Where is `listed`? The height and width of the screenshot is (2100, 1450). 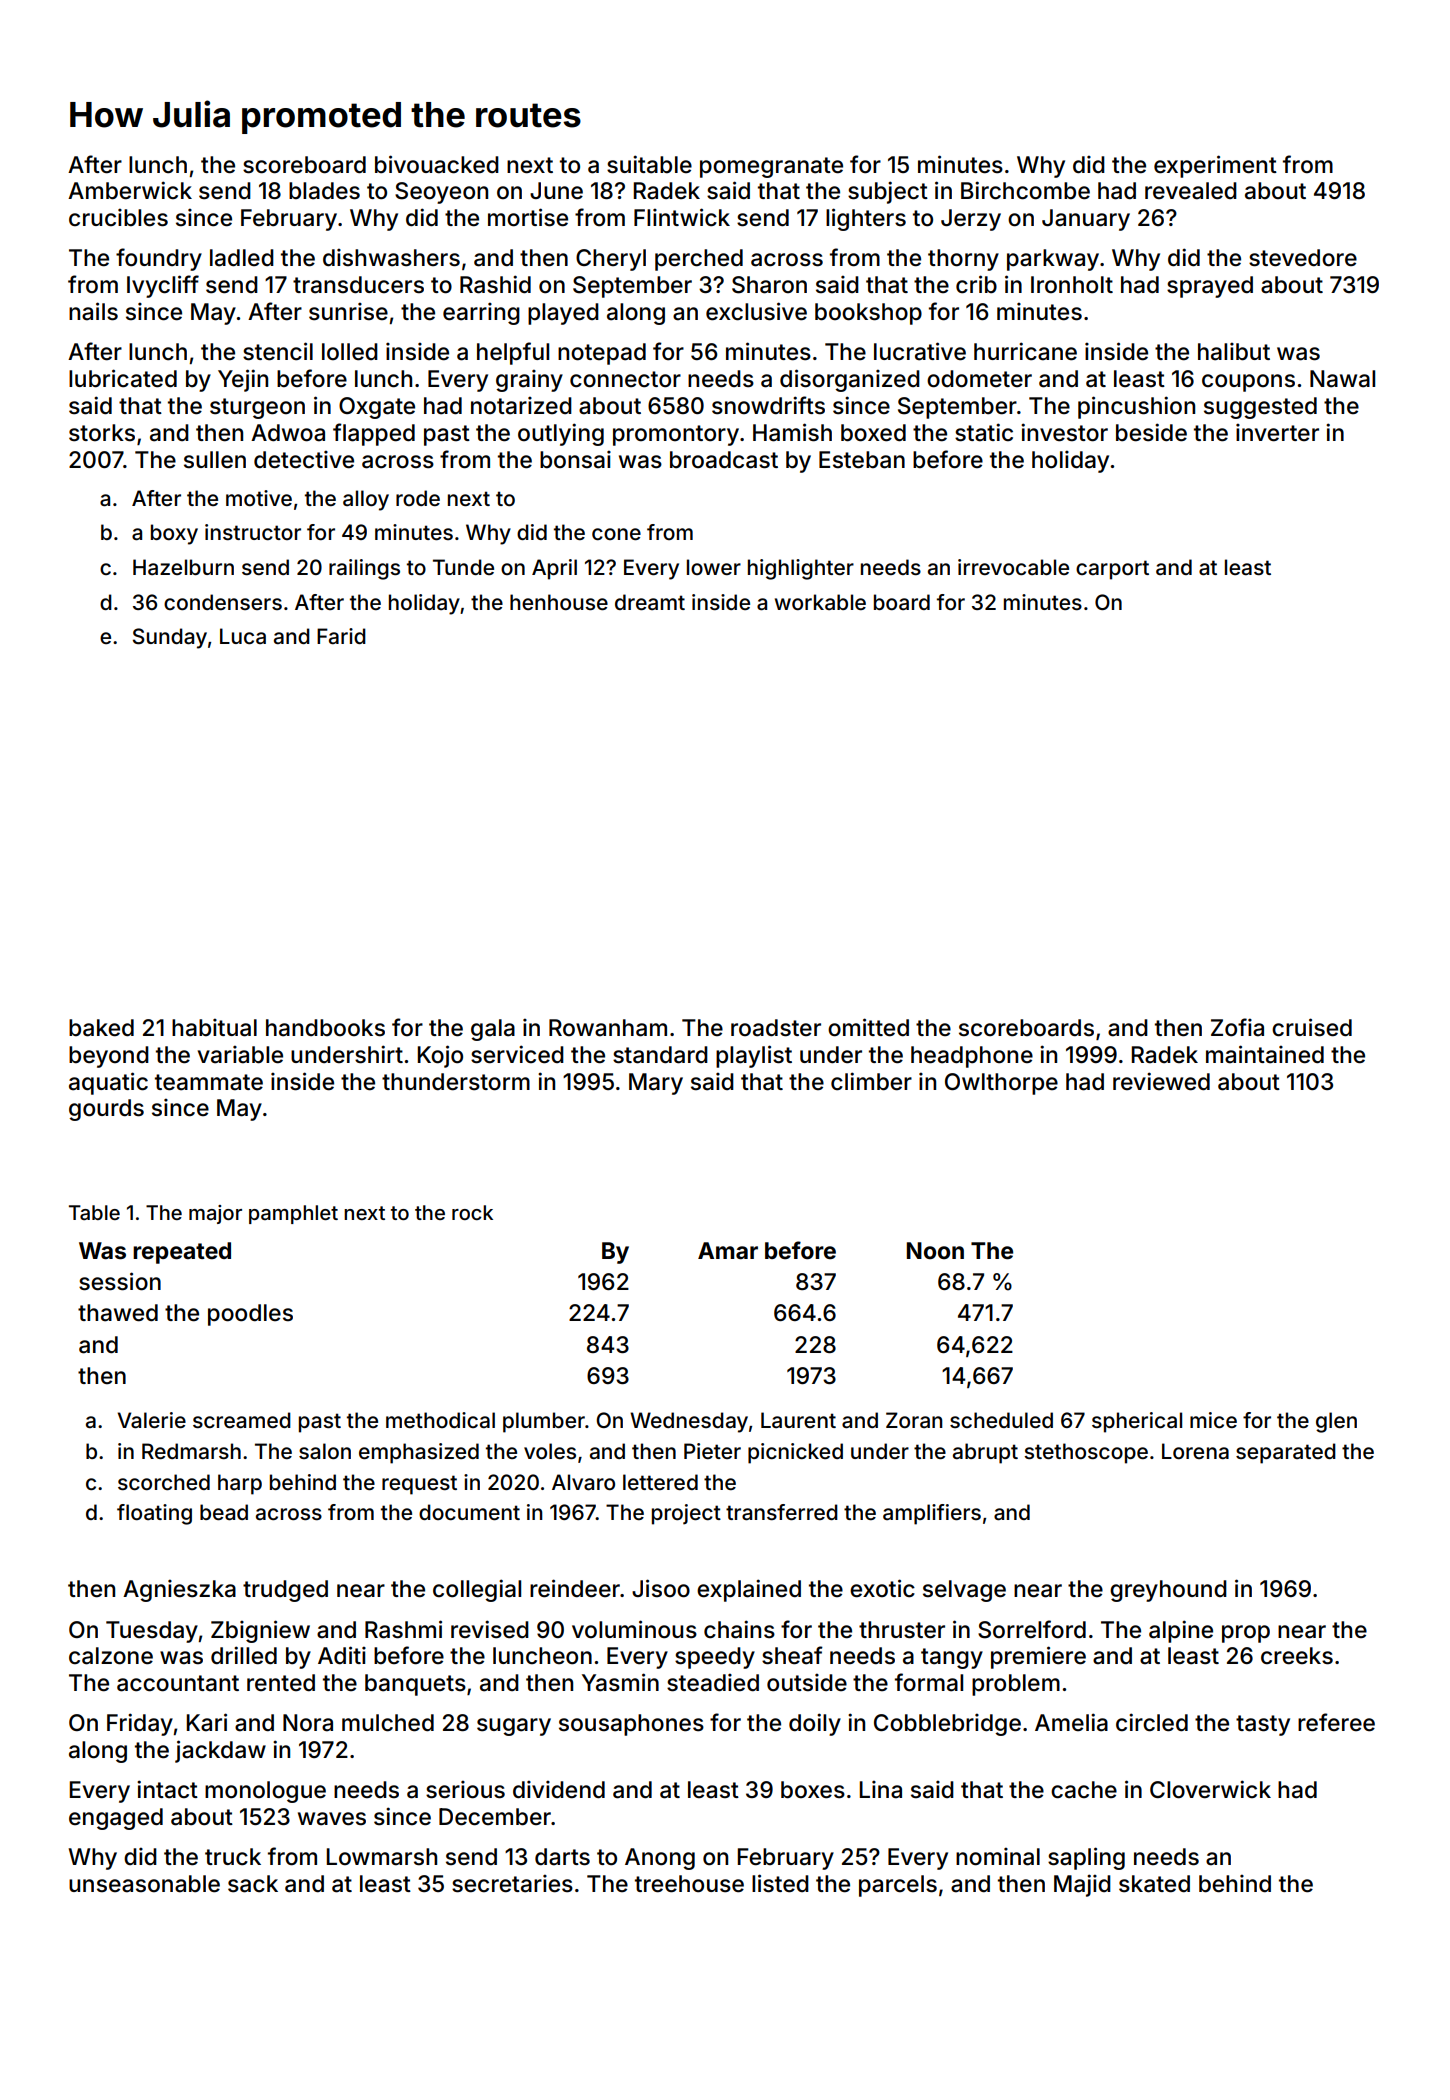
listed is located at coordinates (780, 1883).
